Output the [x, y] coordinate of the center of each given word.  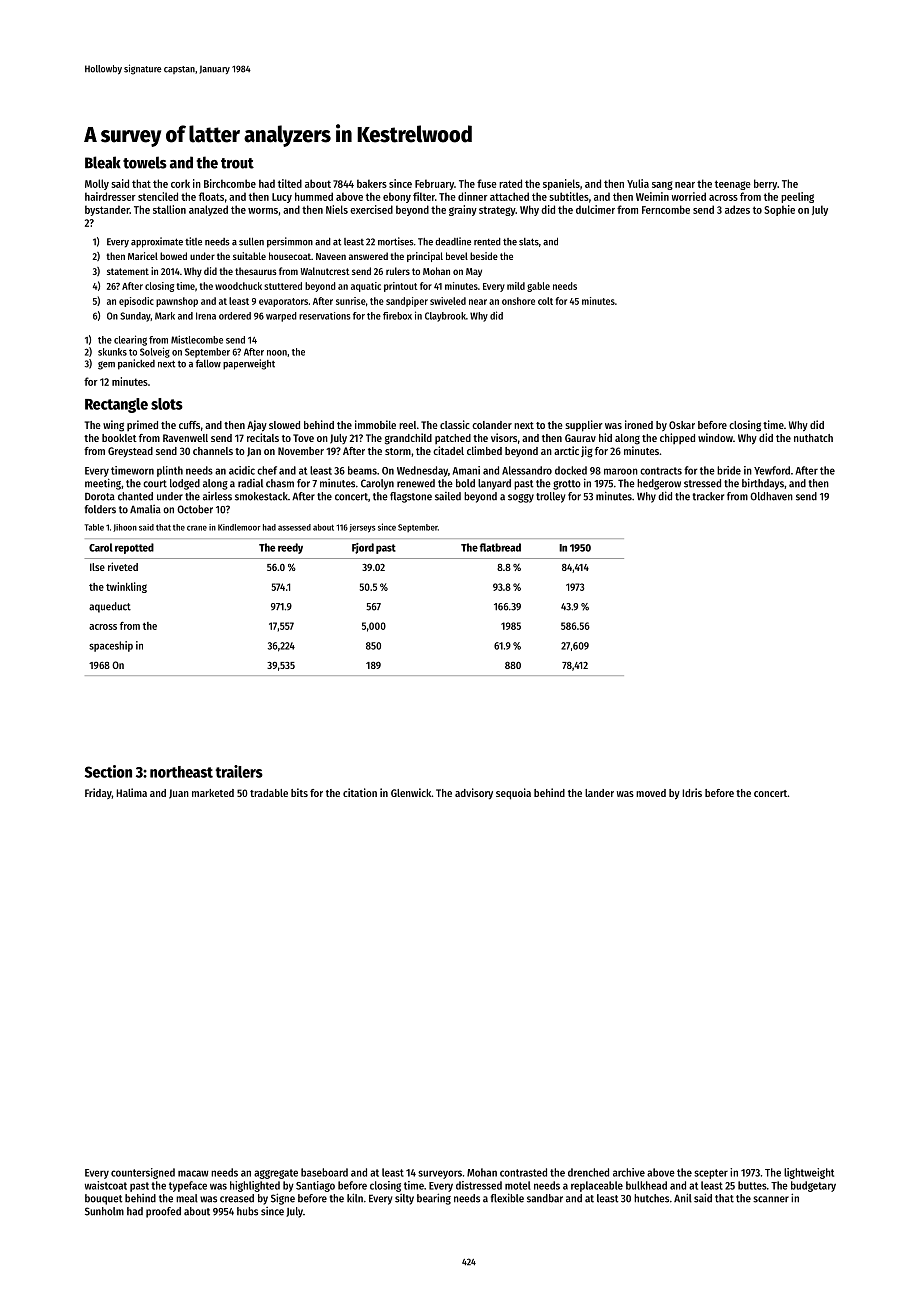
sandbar [545, 1198]
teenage [733, 185]
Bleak [103, 162]
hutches [651, 1198]
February [434, 184]
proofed [163, 1212]
